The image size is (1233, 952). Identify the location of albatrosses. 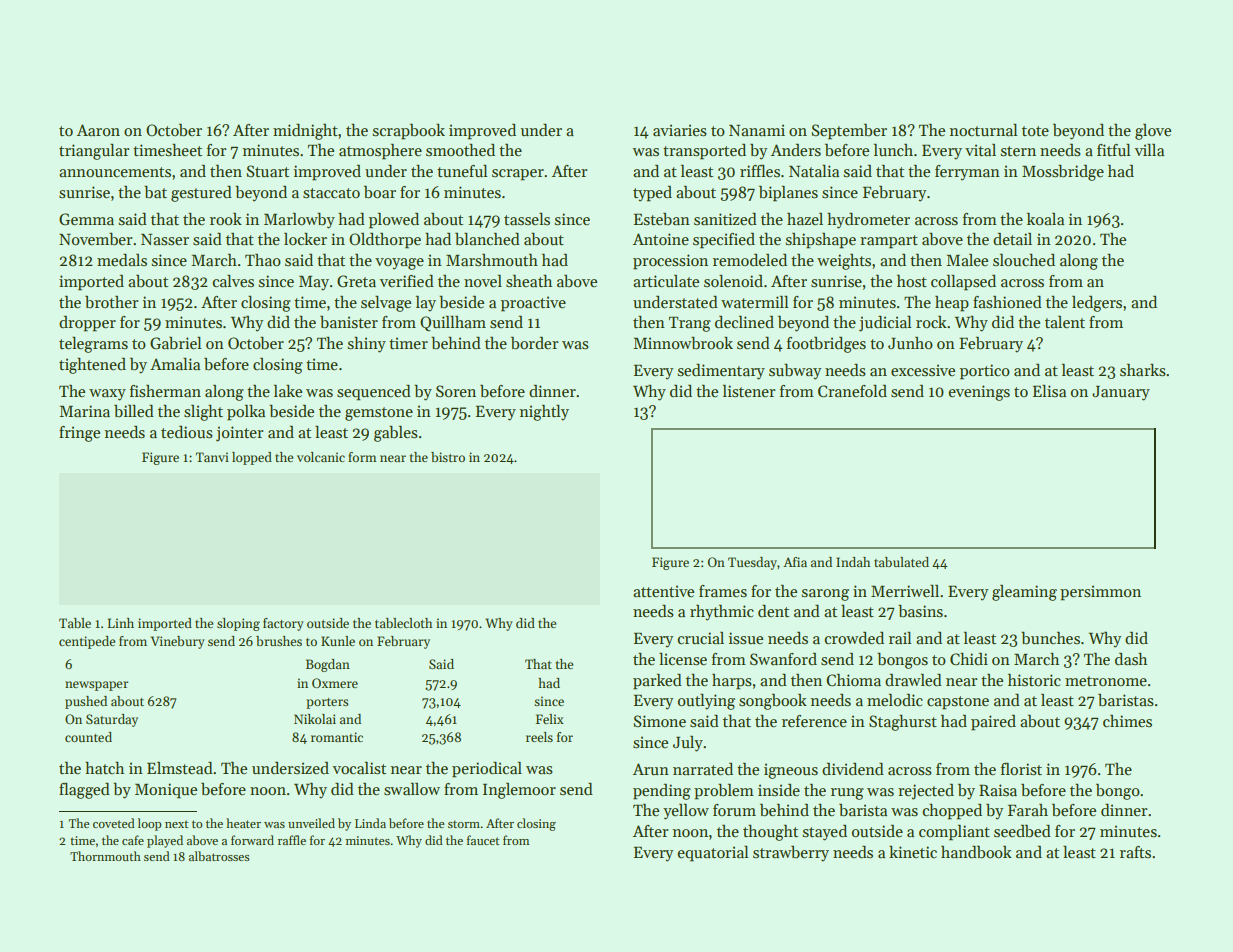
(219, 856).
